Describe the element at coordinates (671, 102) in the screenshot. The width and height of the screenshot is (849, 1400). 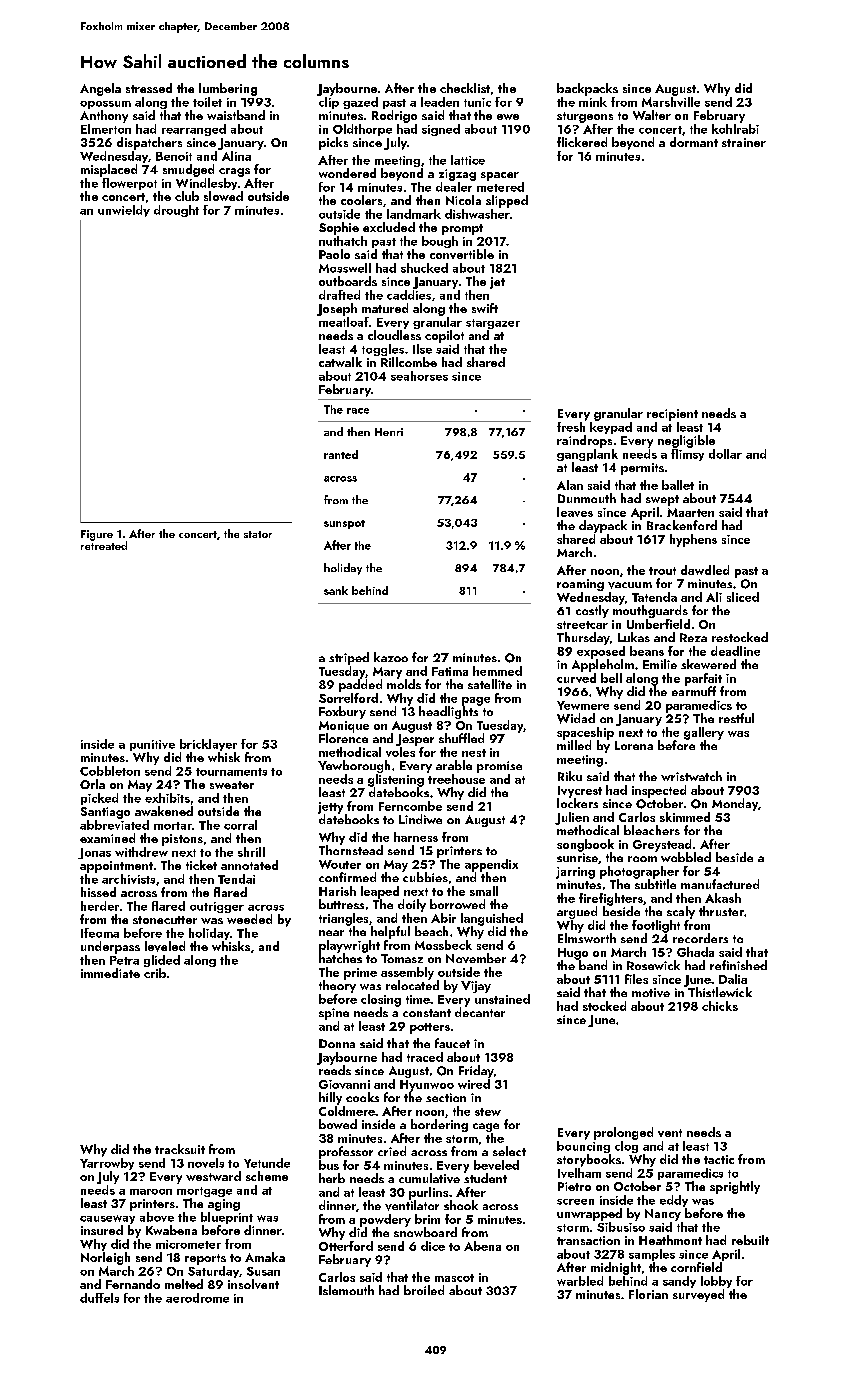
I see `Marshville` at that location.
